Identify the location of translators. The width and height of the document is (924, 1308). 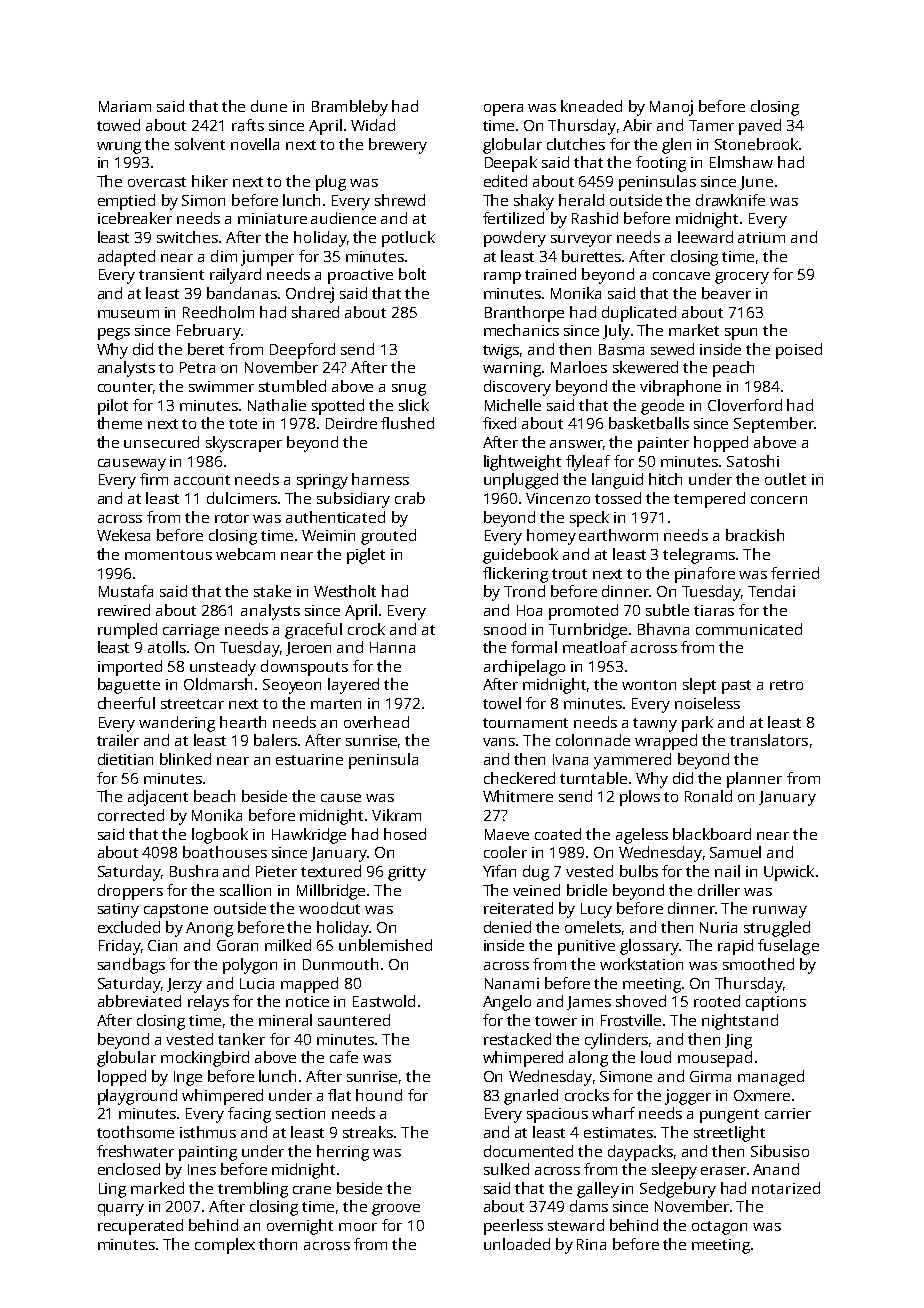
(769, 740).
